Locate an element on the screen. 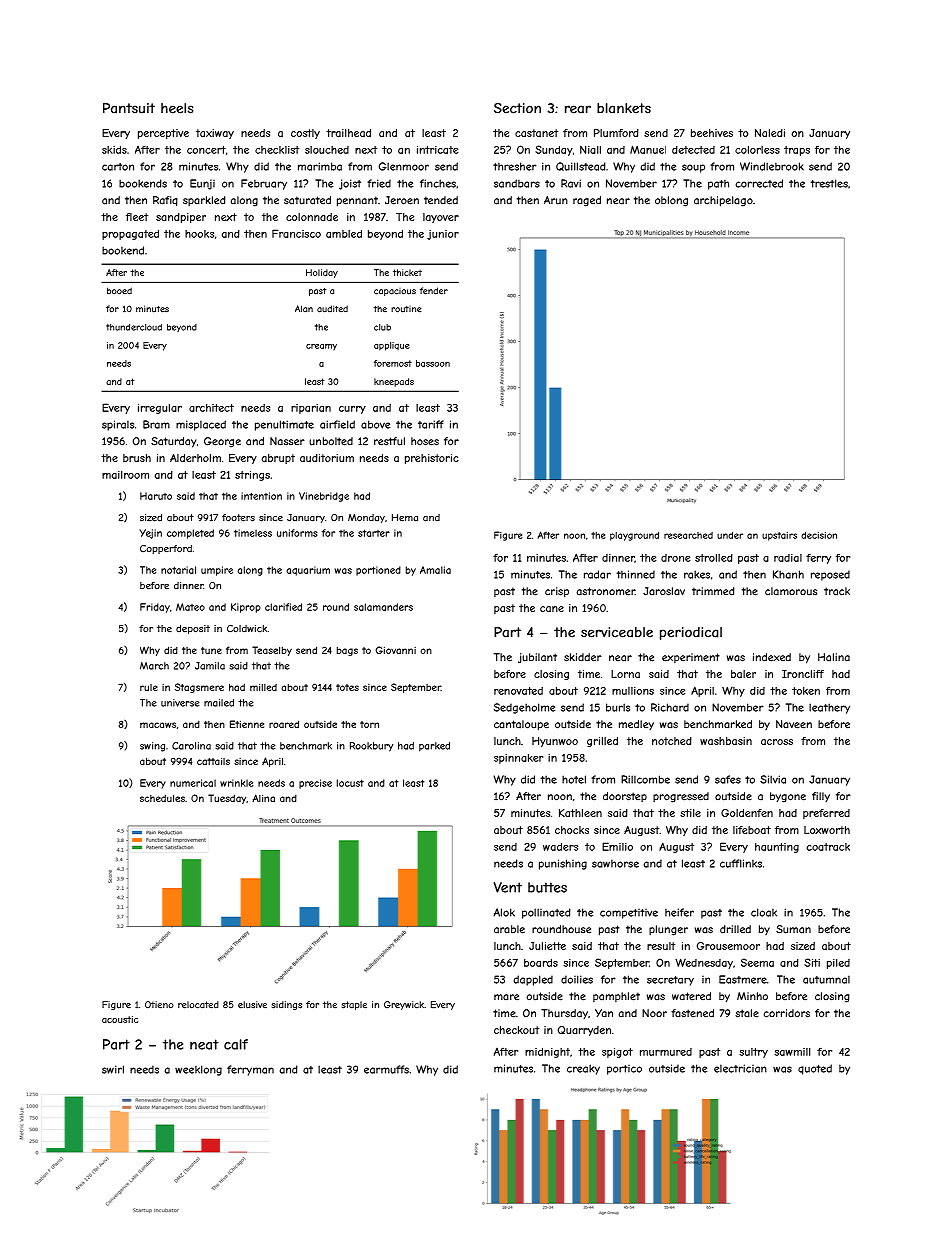 Image resolution: width=952 pixels, height=1233 pixels. renovated is located at coordinates (518, 691).
